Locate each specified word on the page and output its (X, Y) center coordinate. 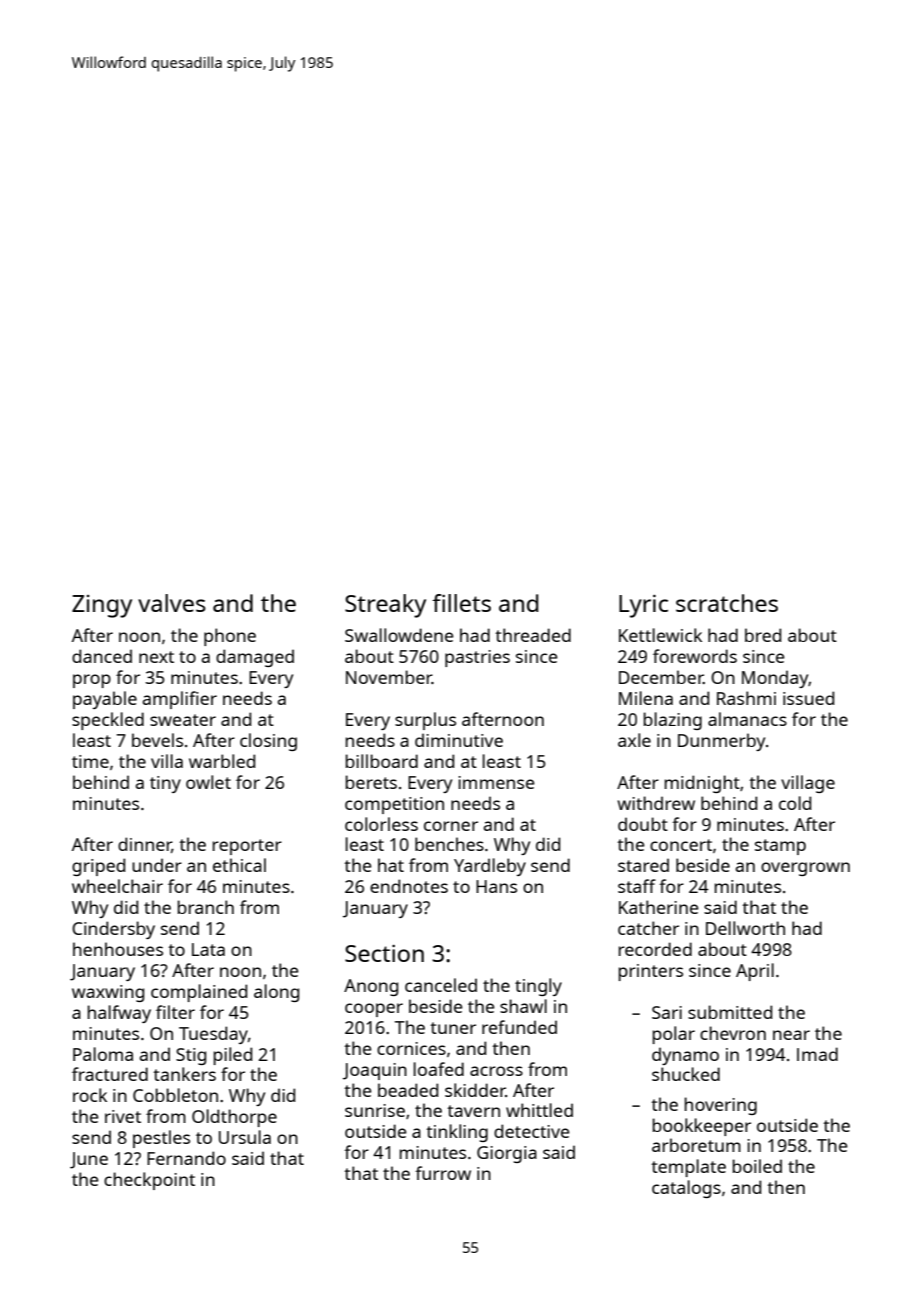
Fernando (186, 1158)
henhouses (118, 949)
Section (384, 953)
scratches (727, 603)
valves (172, 603)
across (496, 1071)
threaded (533, 635)
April (755, 972)
